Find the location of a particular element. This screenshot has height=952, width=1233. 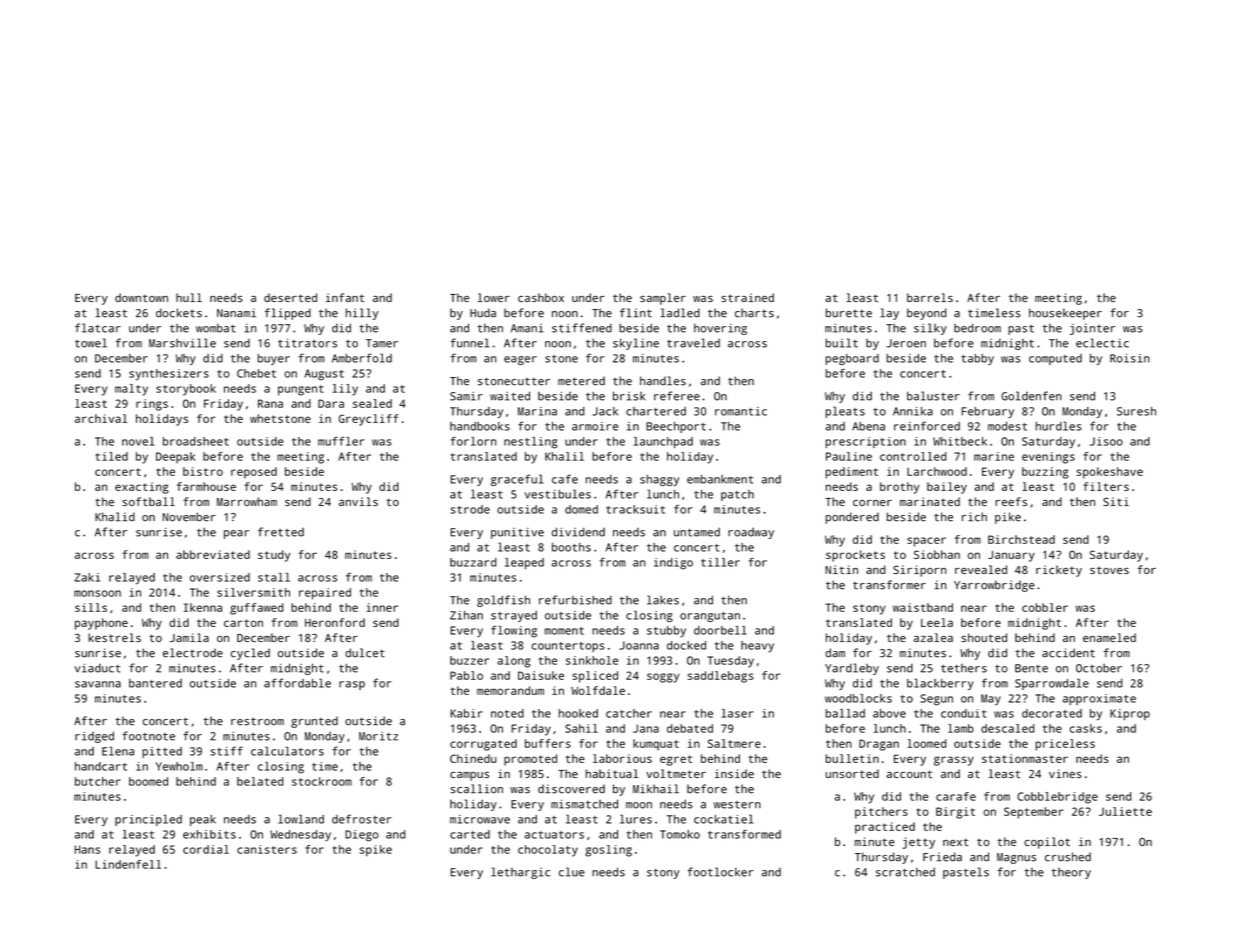

lethargic is located at coordinates (520, 873).
